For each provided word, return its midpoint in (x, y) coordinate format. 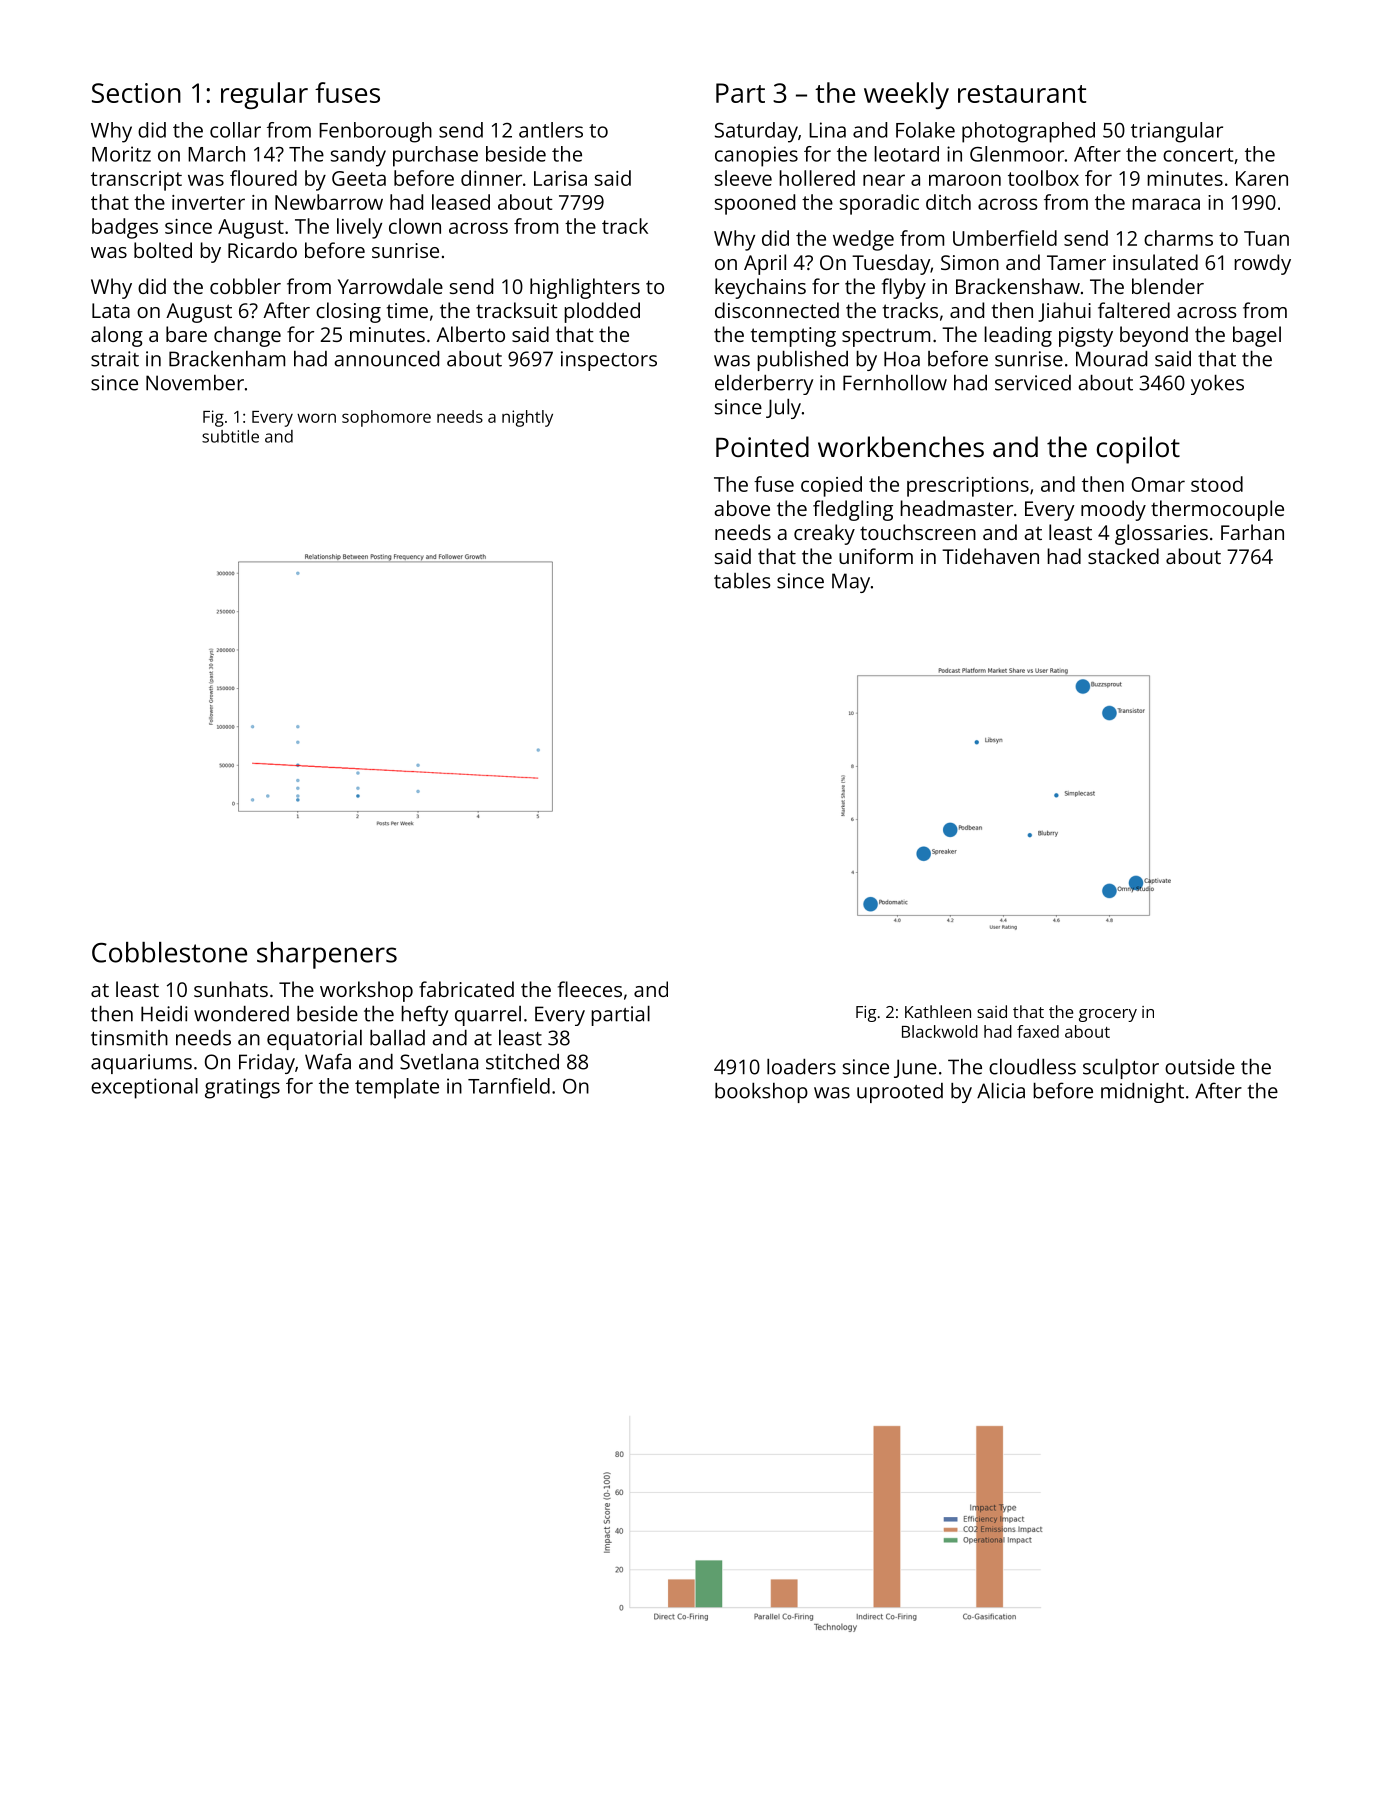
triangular (1177, 132)
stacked (1123, 556)
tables (742, 581)
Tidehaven (990, 556)
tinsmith (129, 1038)
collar (235, 130)
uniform (876, 556)
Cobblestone (169, 952)
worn (316, 418)
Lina (827, 130)
